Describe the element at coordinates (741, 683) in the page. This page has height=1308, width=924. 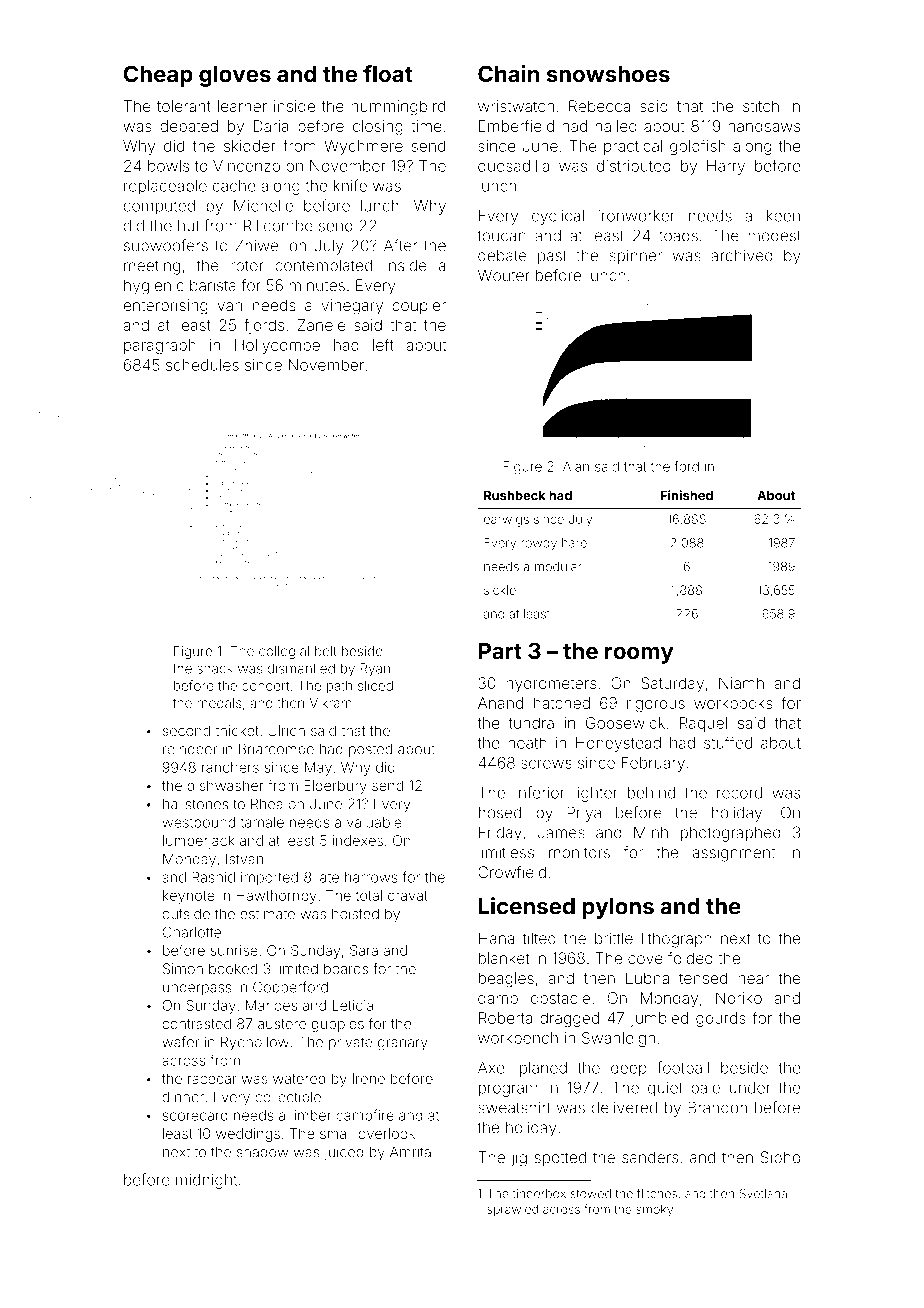
I see `Niamh` at that location.
